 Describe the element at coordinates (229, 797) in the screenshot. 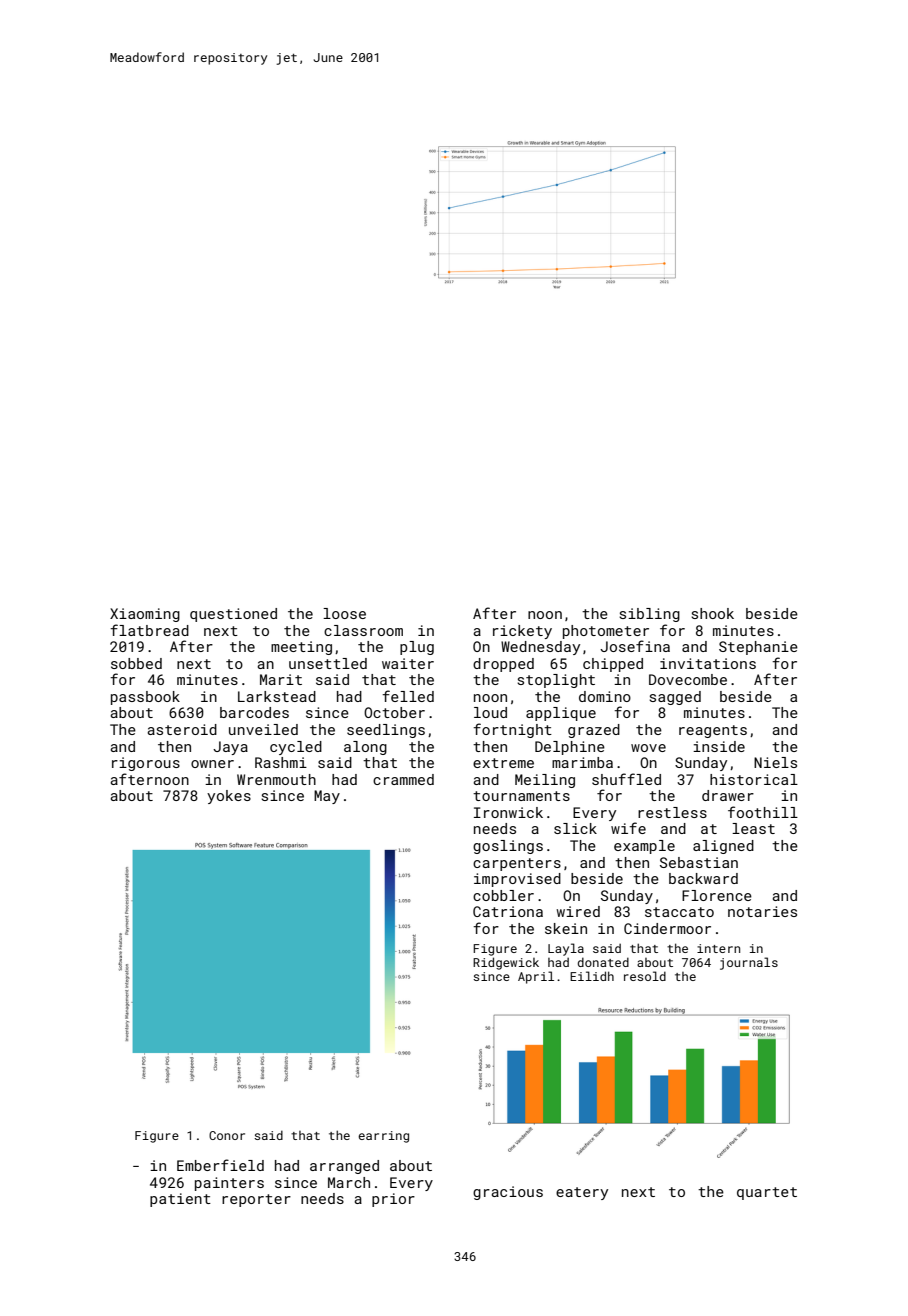

I see `yokes` at that location.
